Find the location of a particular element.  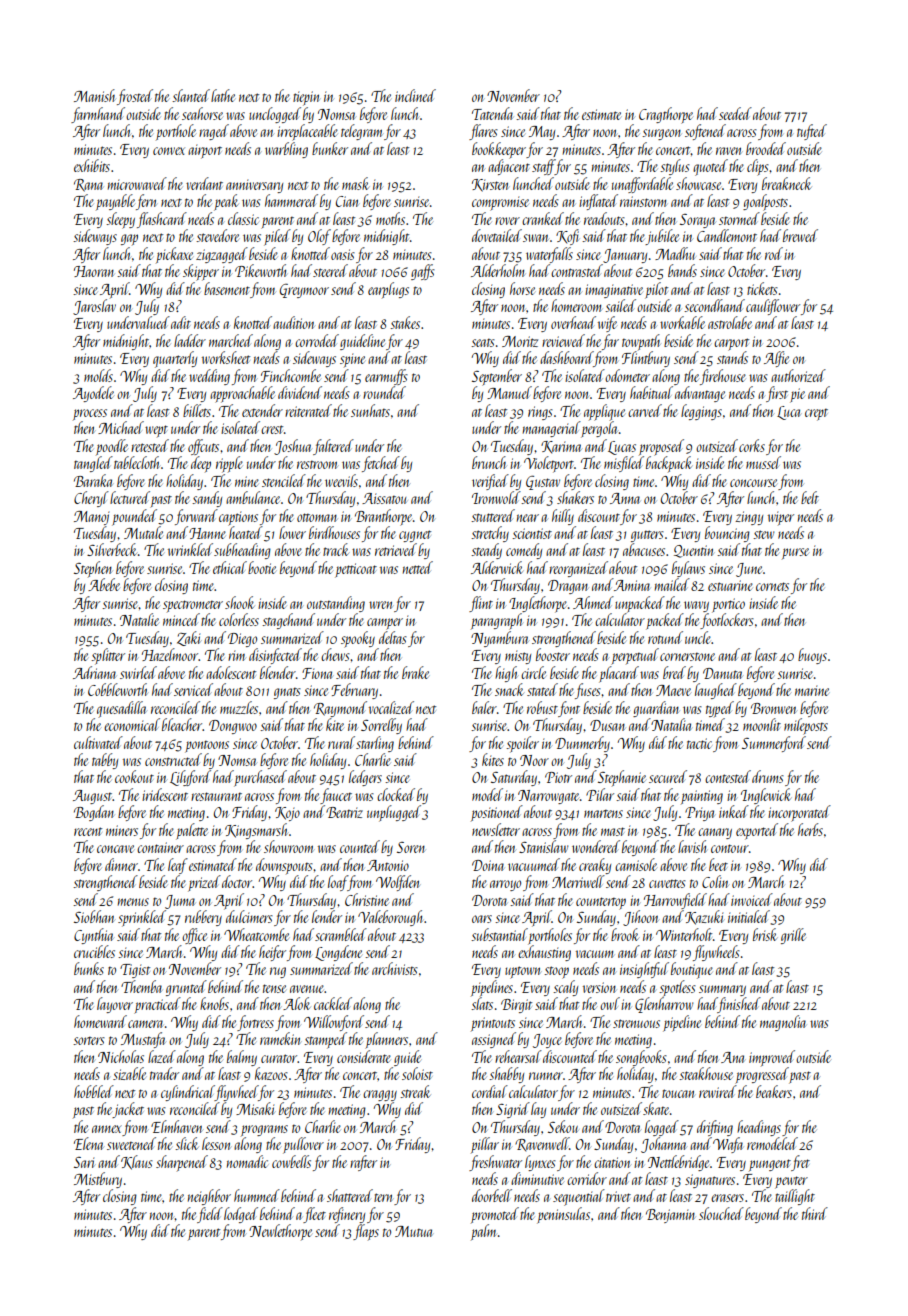

third is located at coordinates (815, 1213).
